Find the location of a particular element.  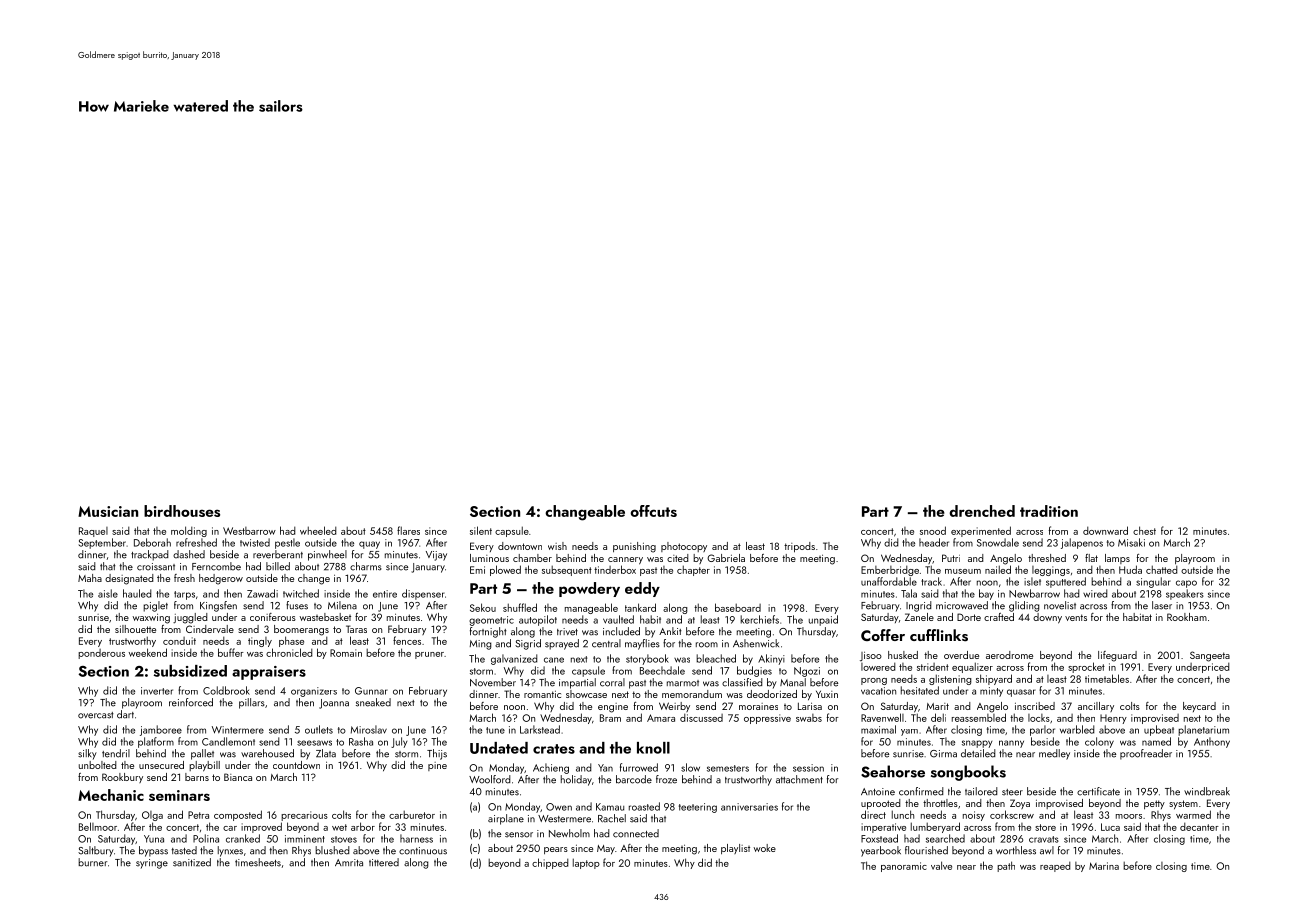

wastebasket is located at coordinates (325, 617).
